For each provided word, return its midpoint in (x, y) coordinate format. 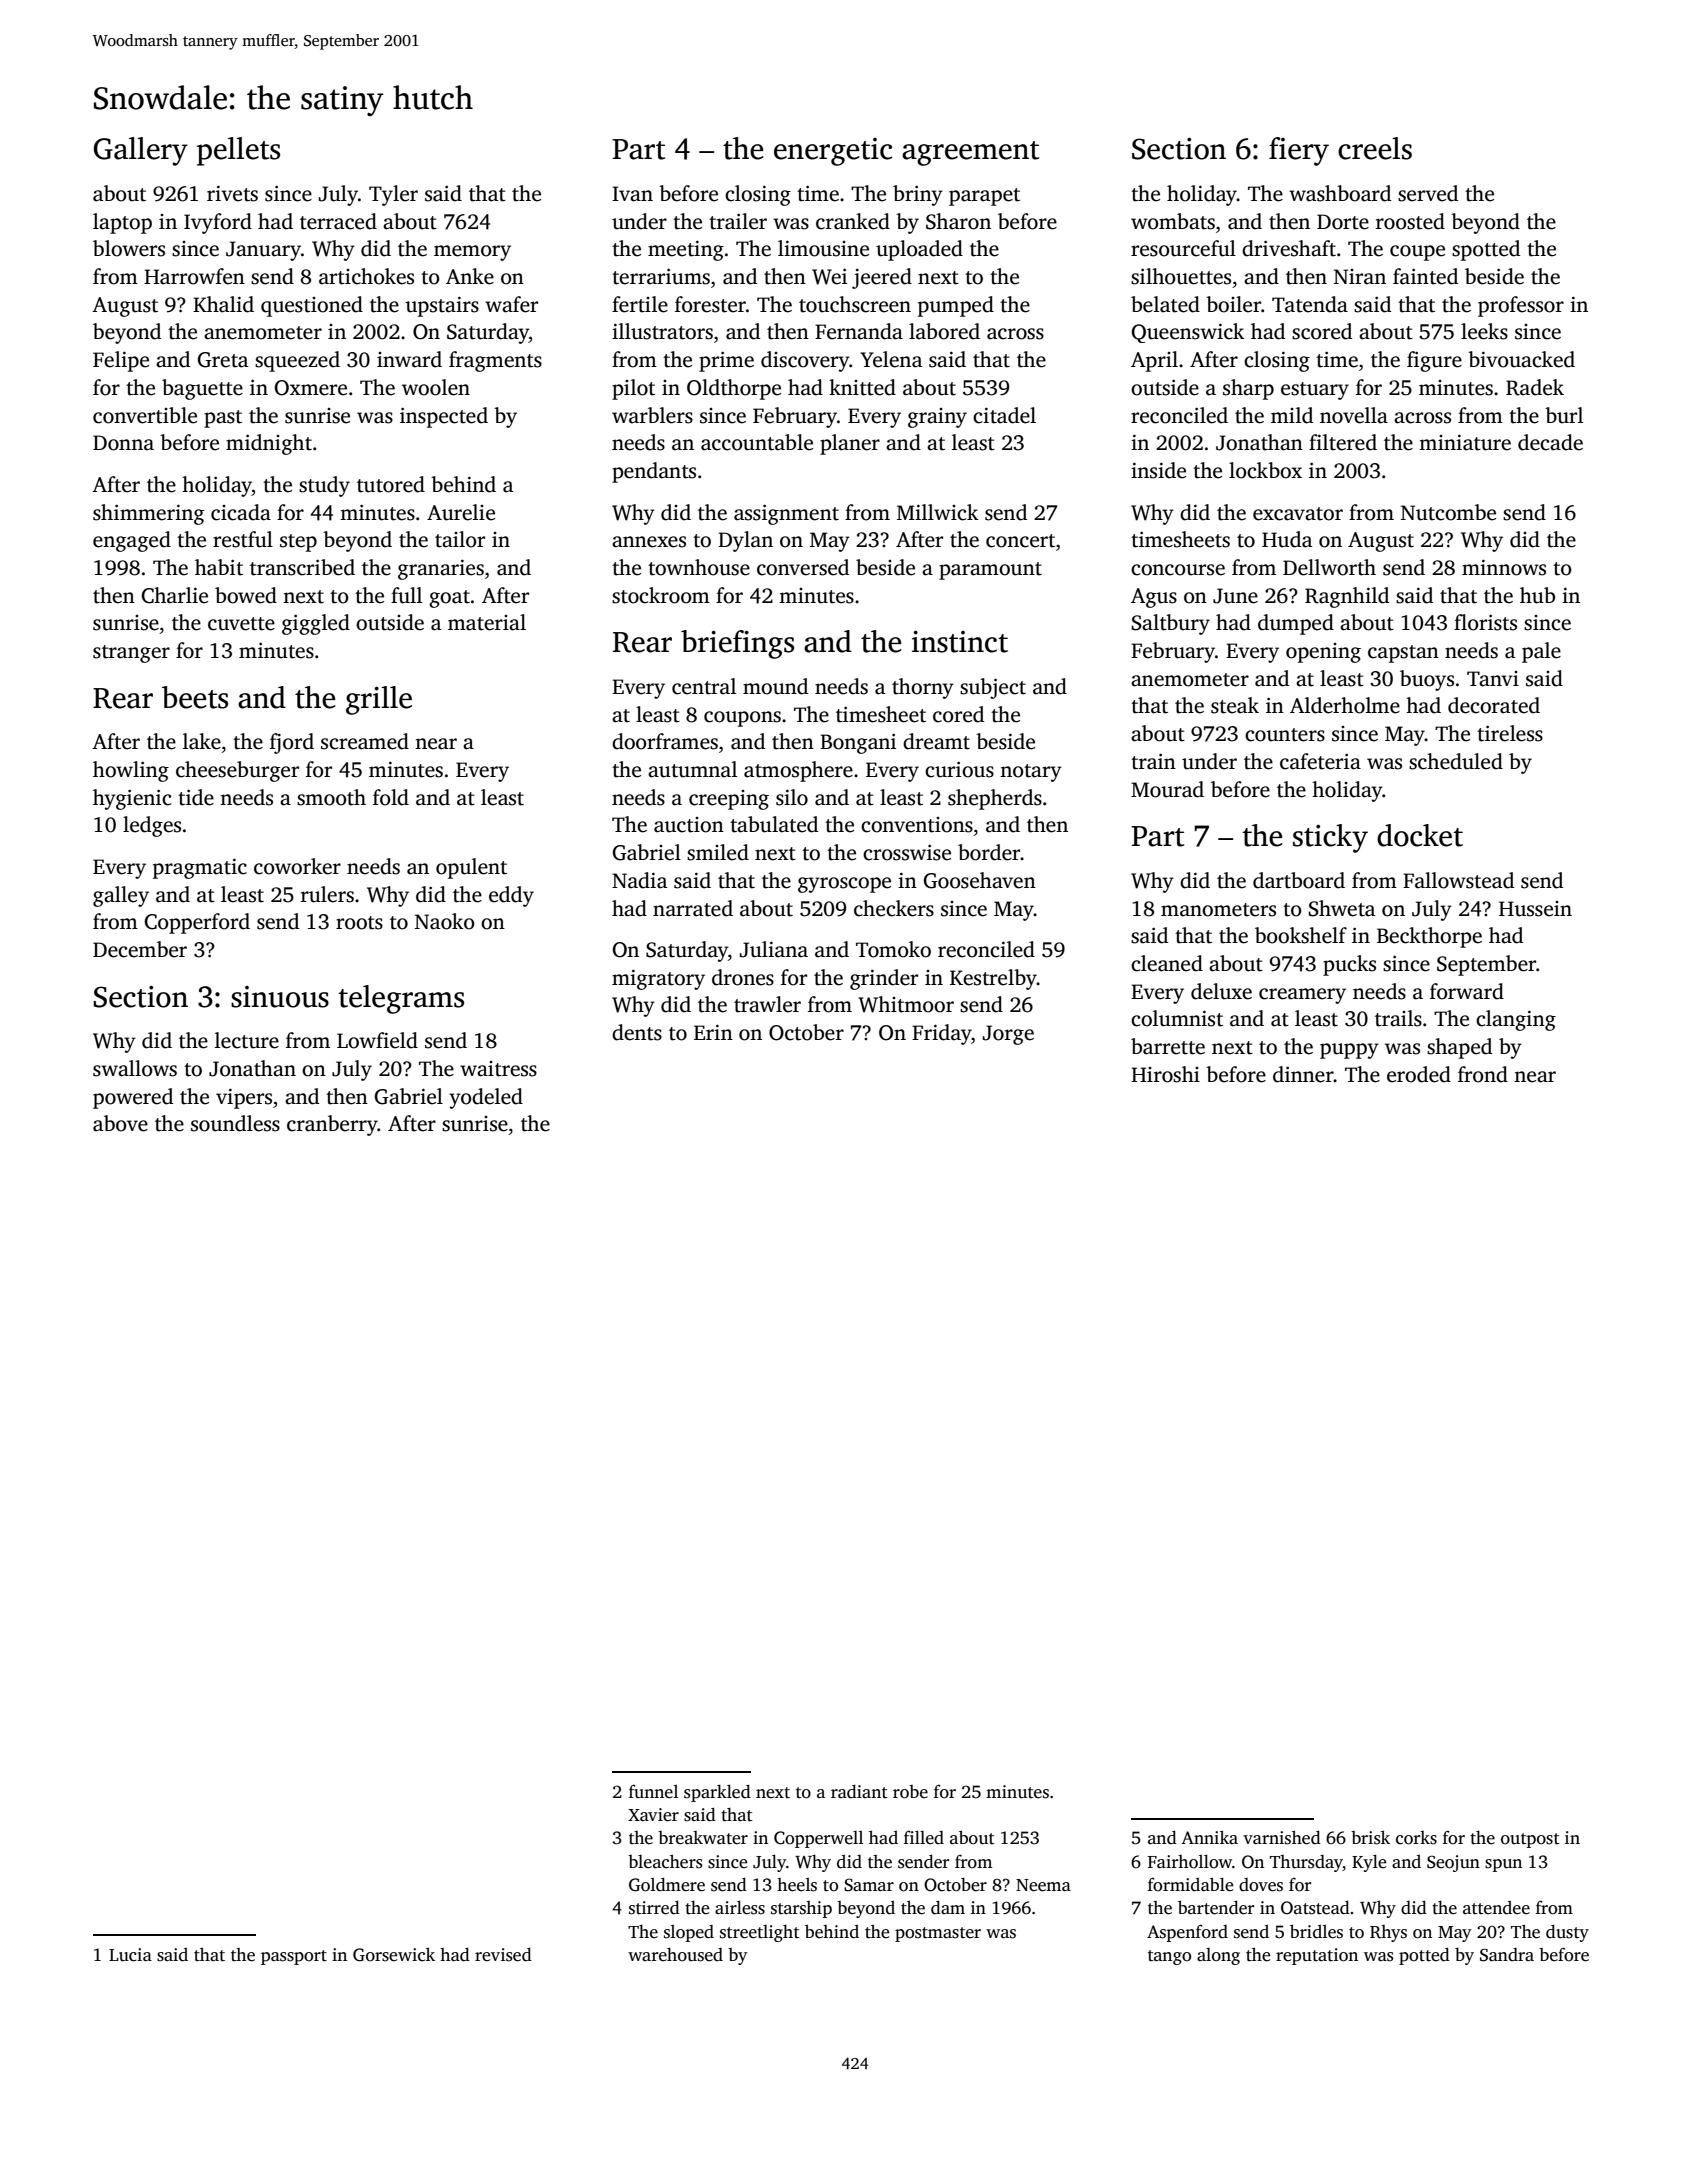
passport (294, 1957)
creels (1375, 148)
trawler (767, 1004)
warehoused (675, 1955)
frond (1483, 1074)
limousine (823, 248)
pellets (238, 151)
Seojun (1453, 1863)
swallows (135, 1068)
